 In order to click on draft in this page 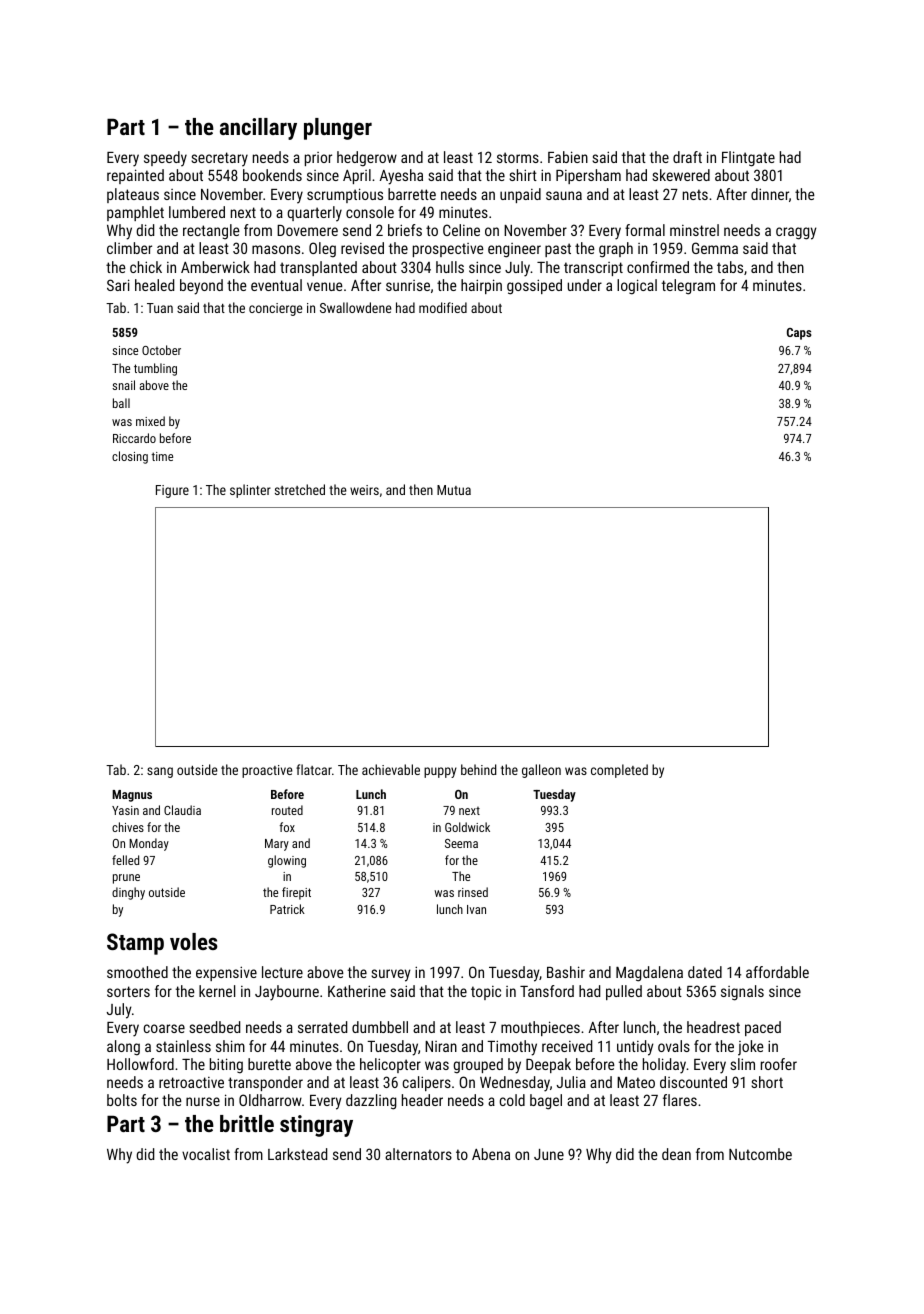, I will do `click(687, 157)`.
